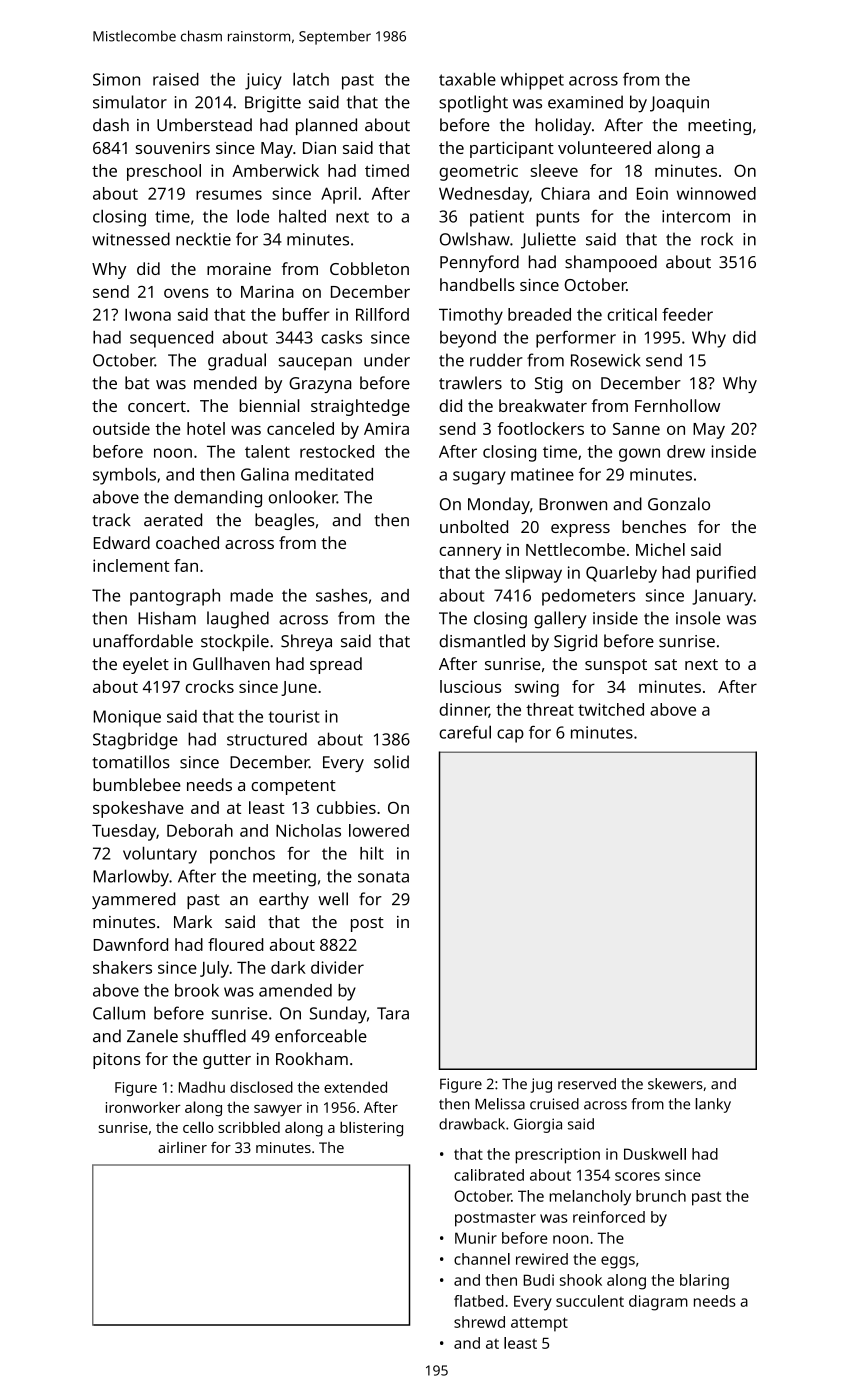 The width and height of the screenshot is (849, 1400). What do you see at coordinates (539, 1324) in the screenshot?
I see `attempt` at bounding box center [539, 1324].
